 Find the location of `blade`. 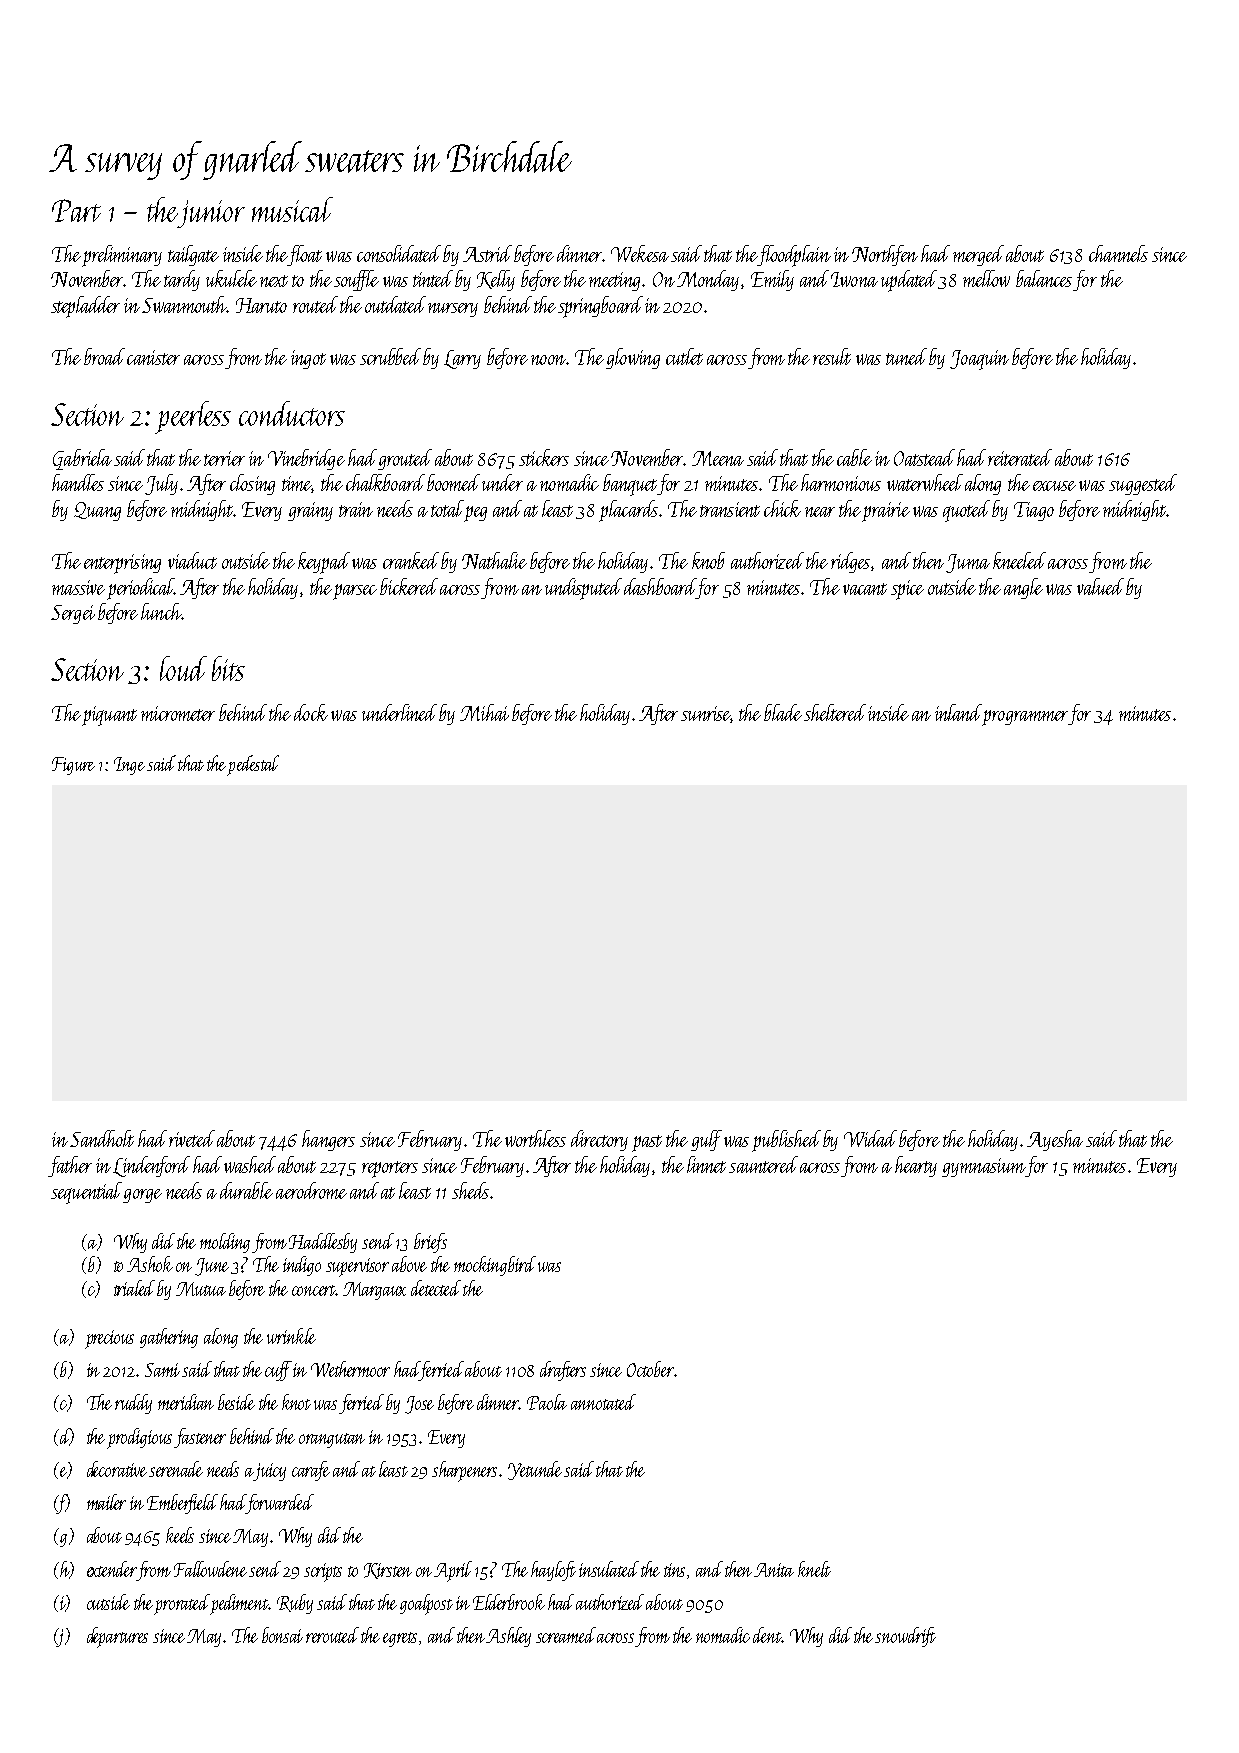

blade is located at coordinates (783, 712).
